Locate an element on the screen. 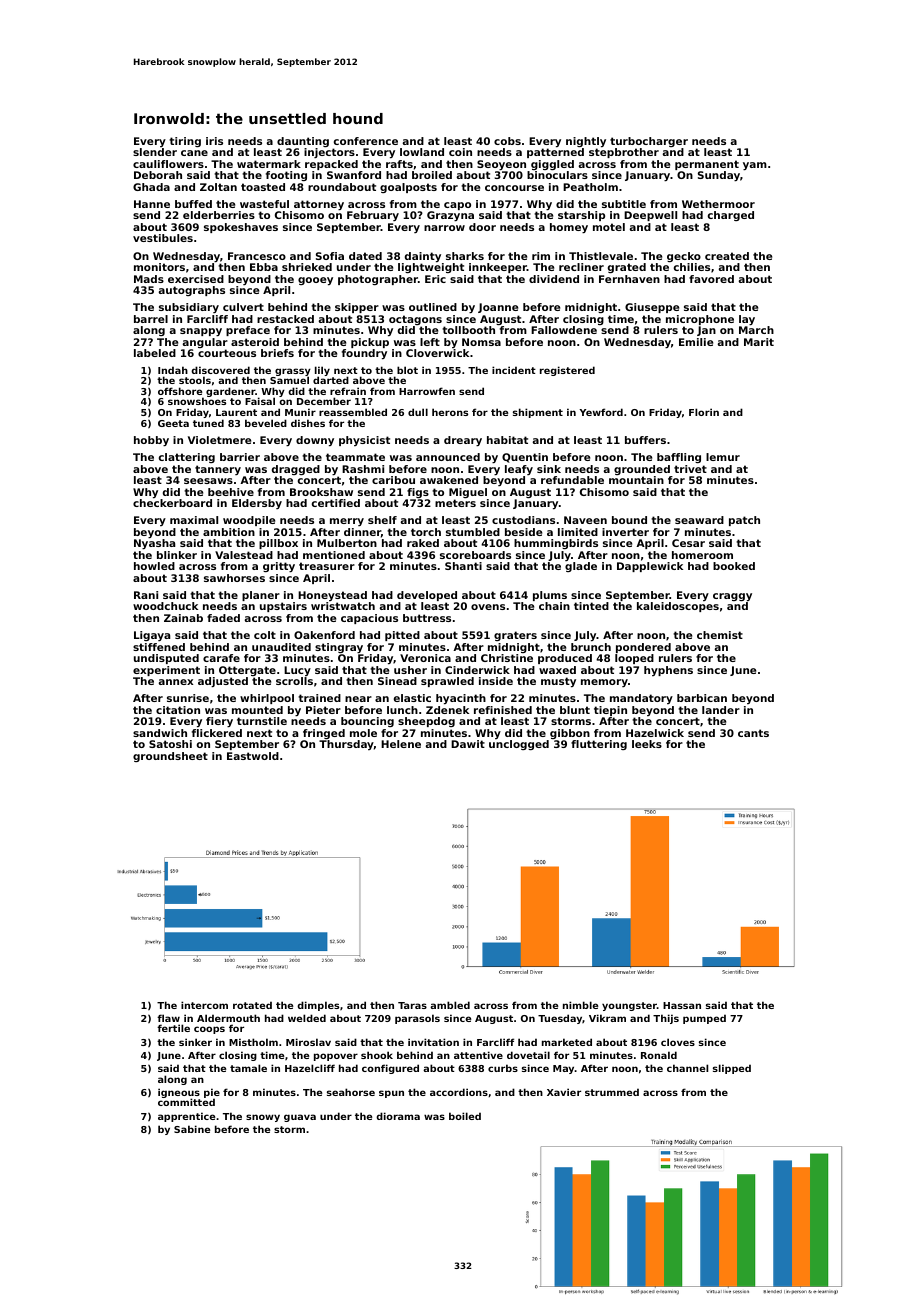 The width and height of the screenshot is (908, 1316). unclogged is located at coordinates (519, 745).
